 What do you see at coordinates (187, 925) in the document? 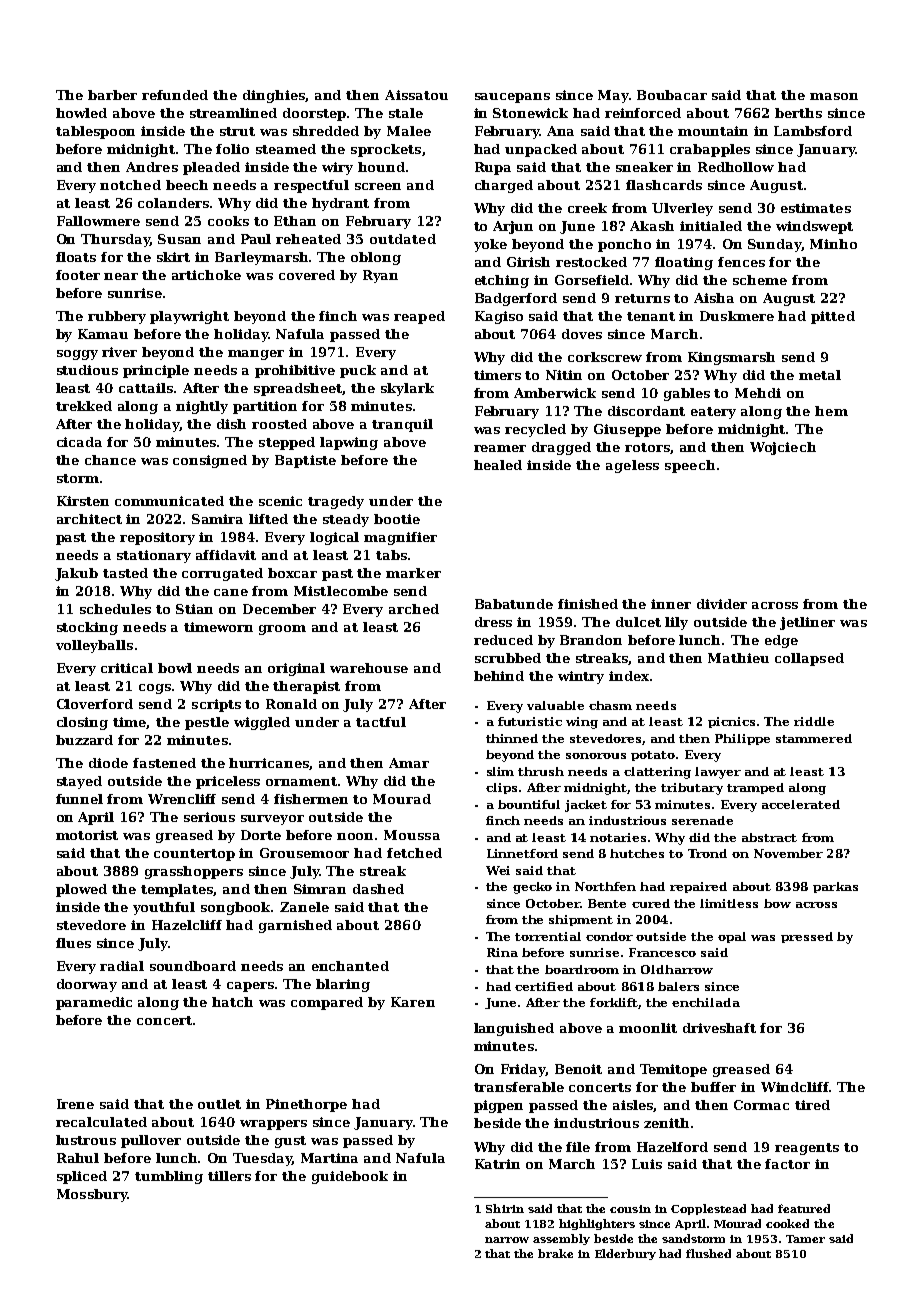
I see `Hazelcliff` at bounding box center [187, 925].
